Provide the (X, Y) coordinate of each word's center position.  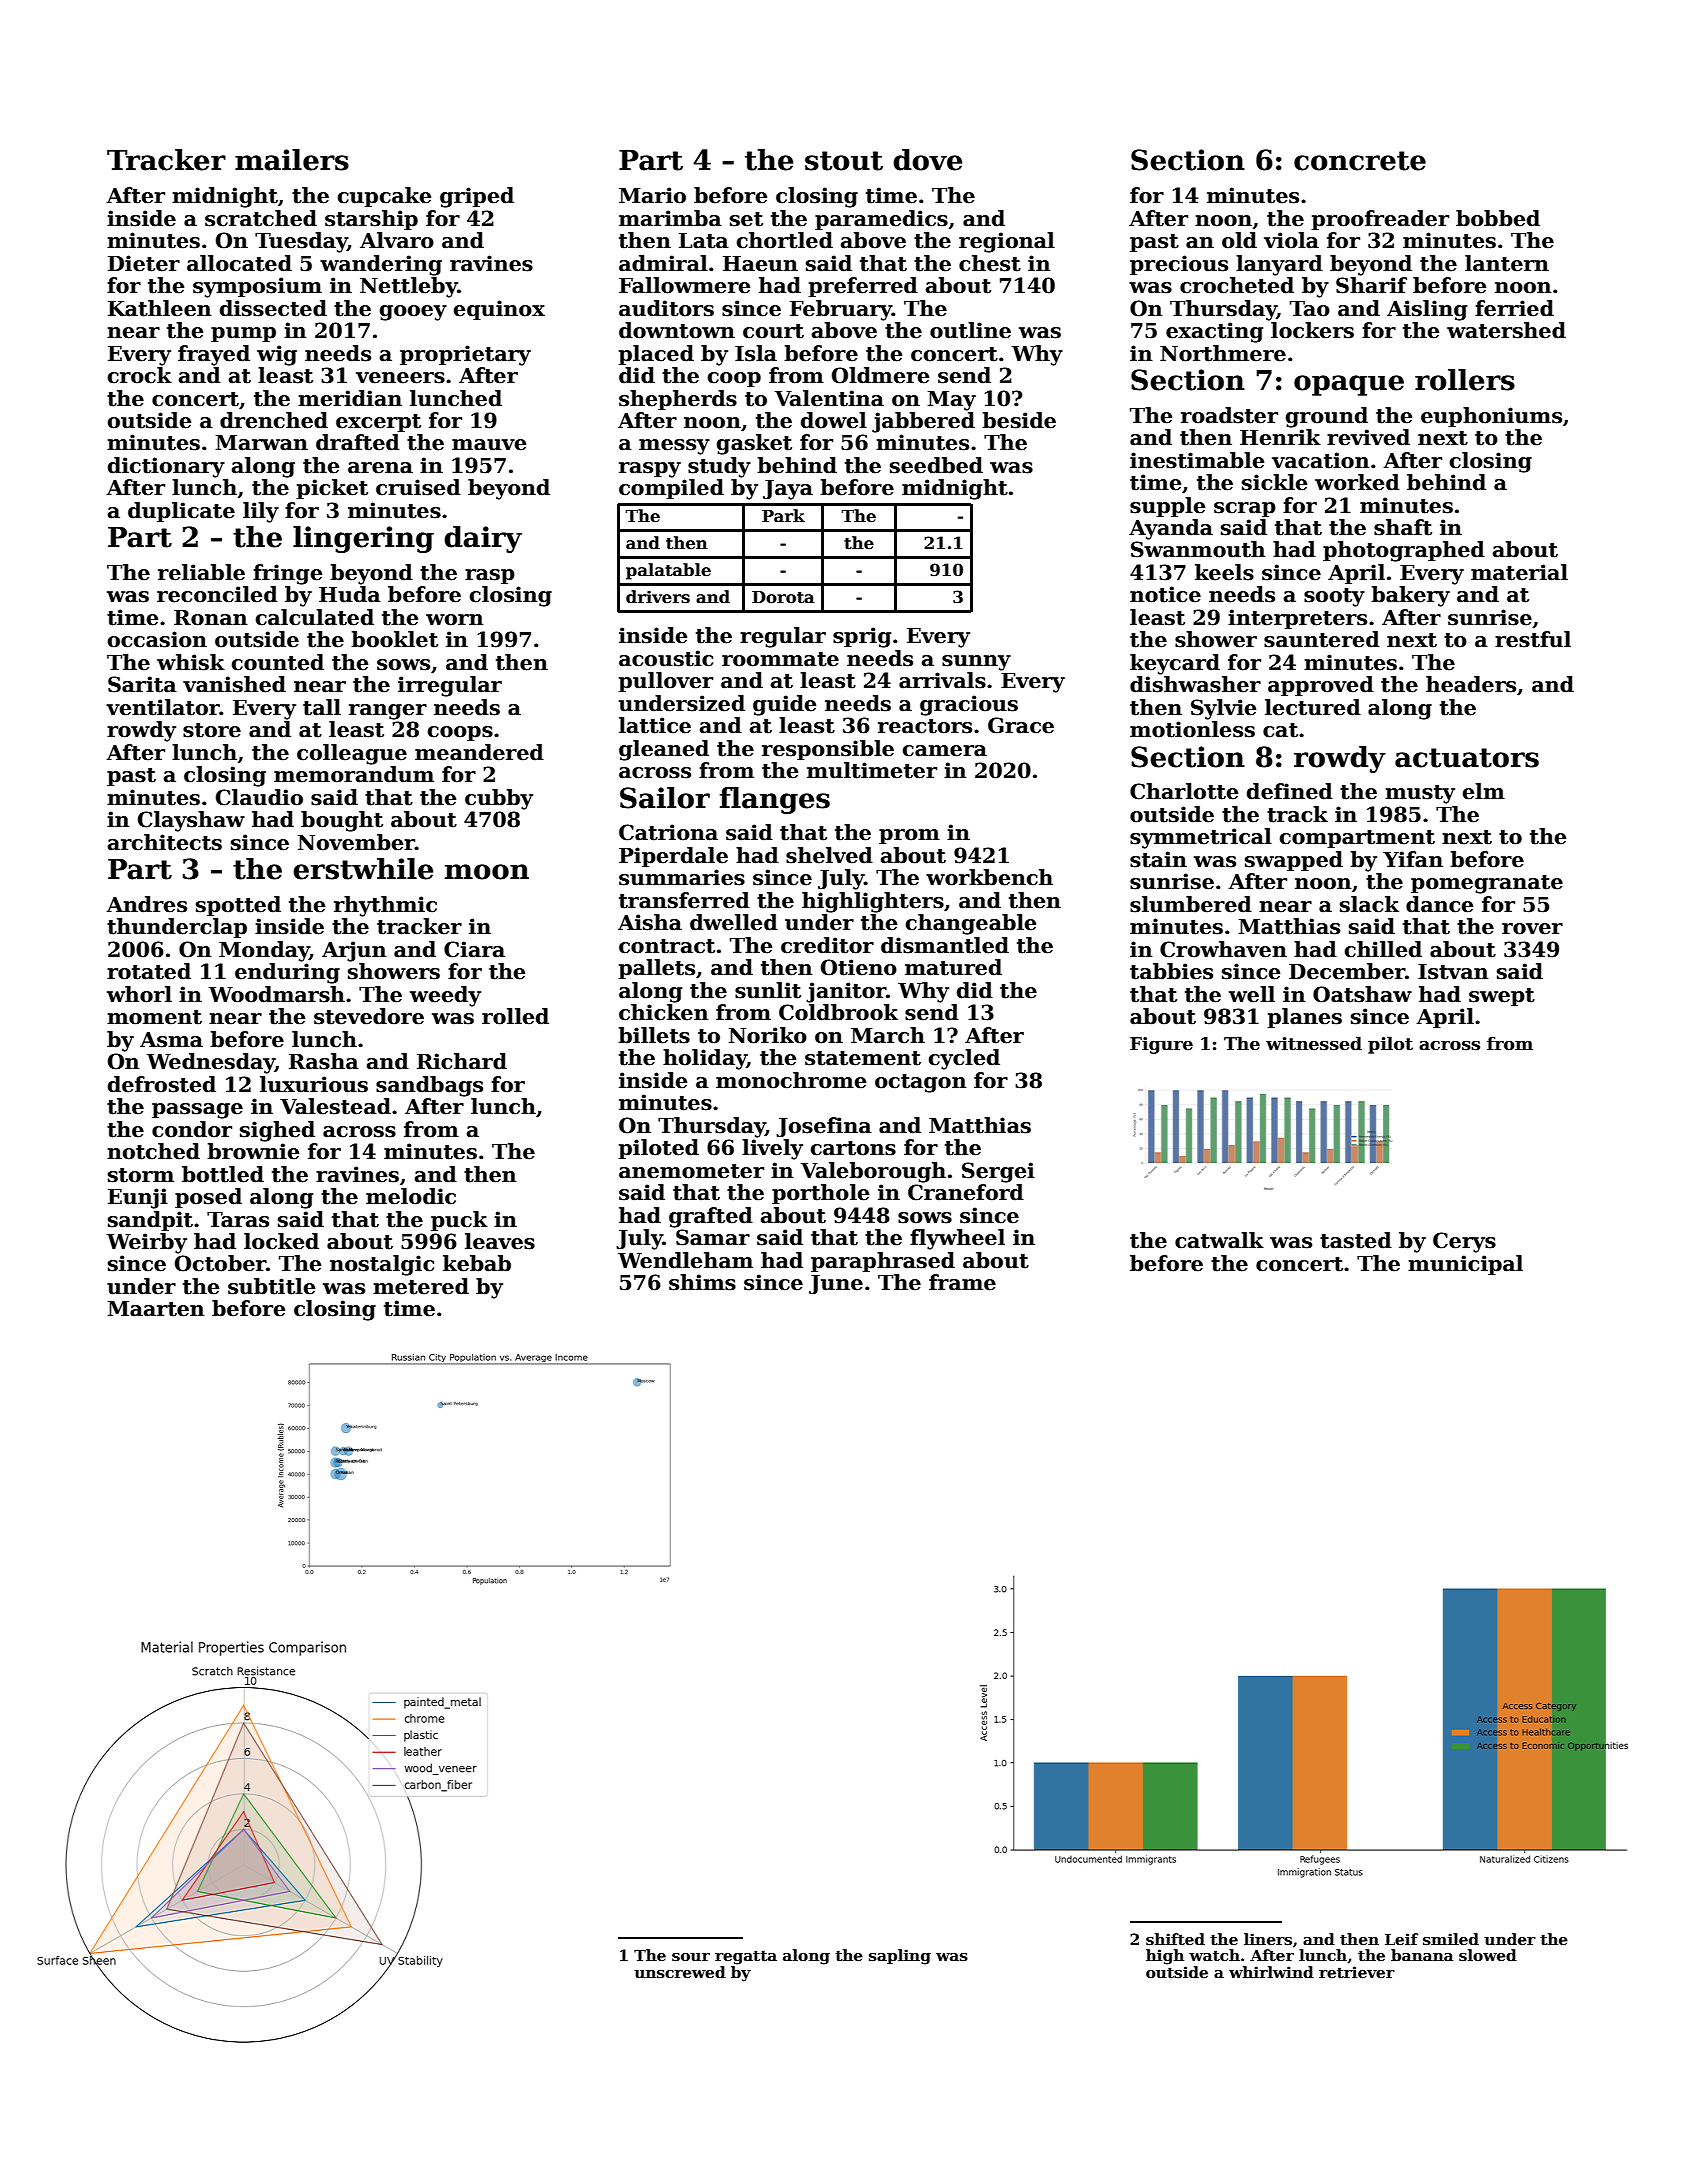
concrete (1360, 161)
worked (1357, 482)
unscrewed (680, 1972)
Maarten (156, 1309)
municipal (1465, 1265)
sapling (900, 1957)
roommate (780, 659)
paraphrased (883, 1262)
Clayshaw (191, 821)
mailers (292, 160)
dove (927, 160)
